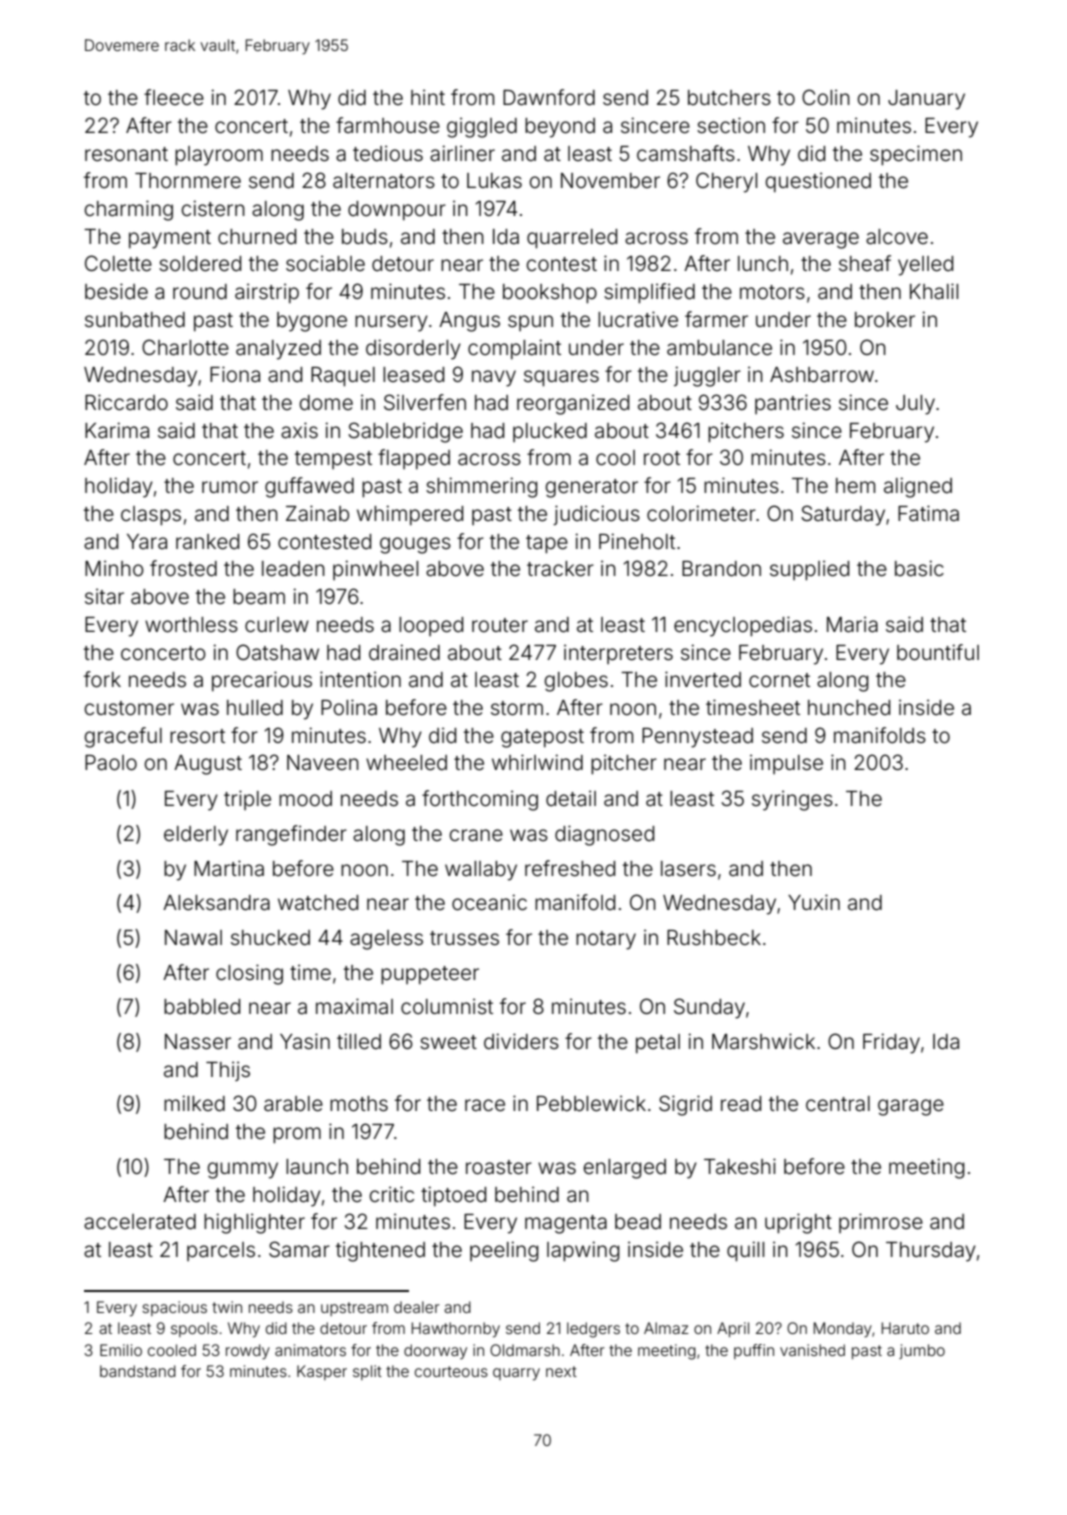 This screenshot has width=1067, height=1515. Describe the element at coordinates (926, 100) in the screenshot. I see `January` at that location.
